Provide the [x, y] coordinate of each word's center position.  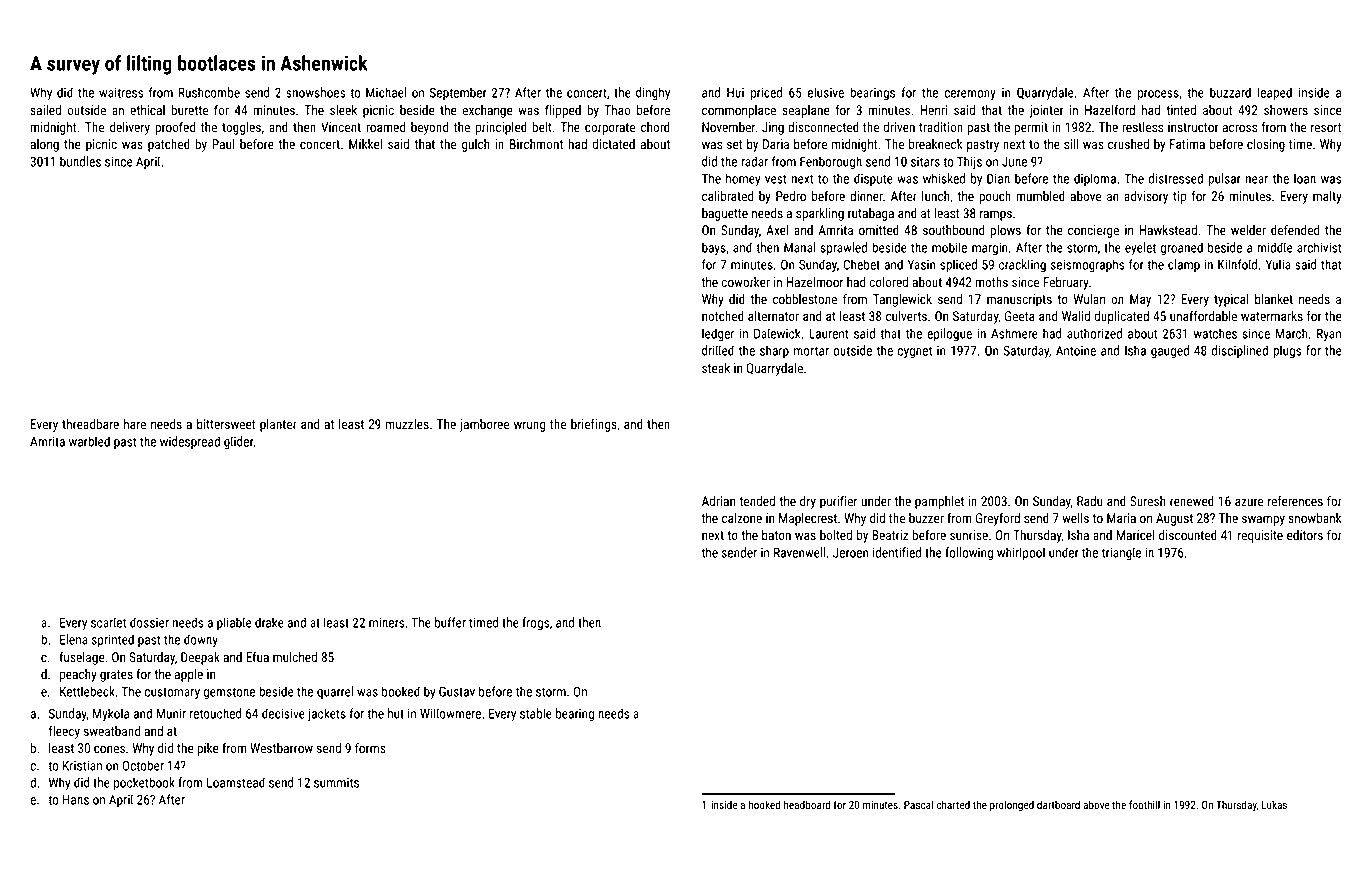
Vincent [341, 127]
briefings [594, 425]
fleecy [64, 732]
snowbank [1315, 518]
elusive [826, 92]
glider [239, 443]
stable [536, 713]
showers [1286, 110]
